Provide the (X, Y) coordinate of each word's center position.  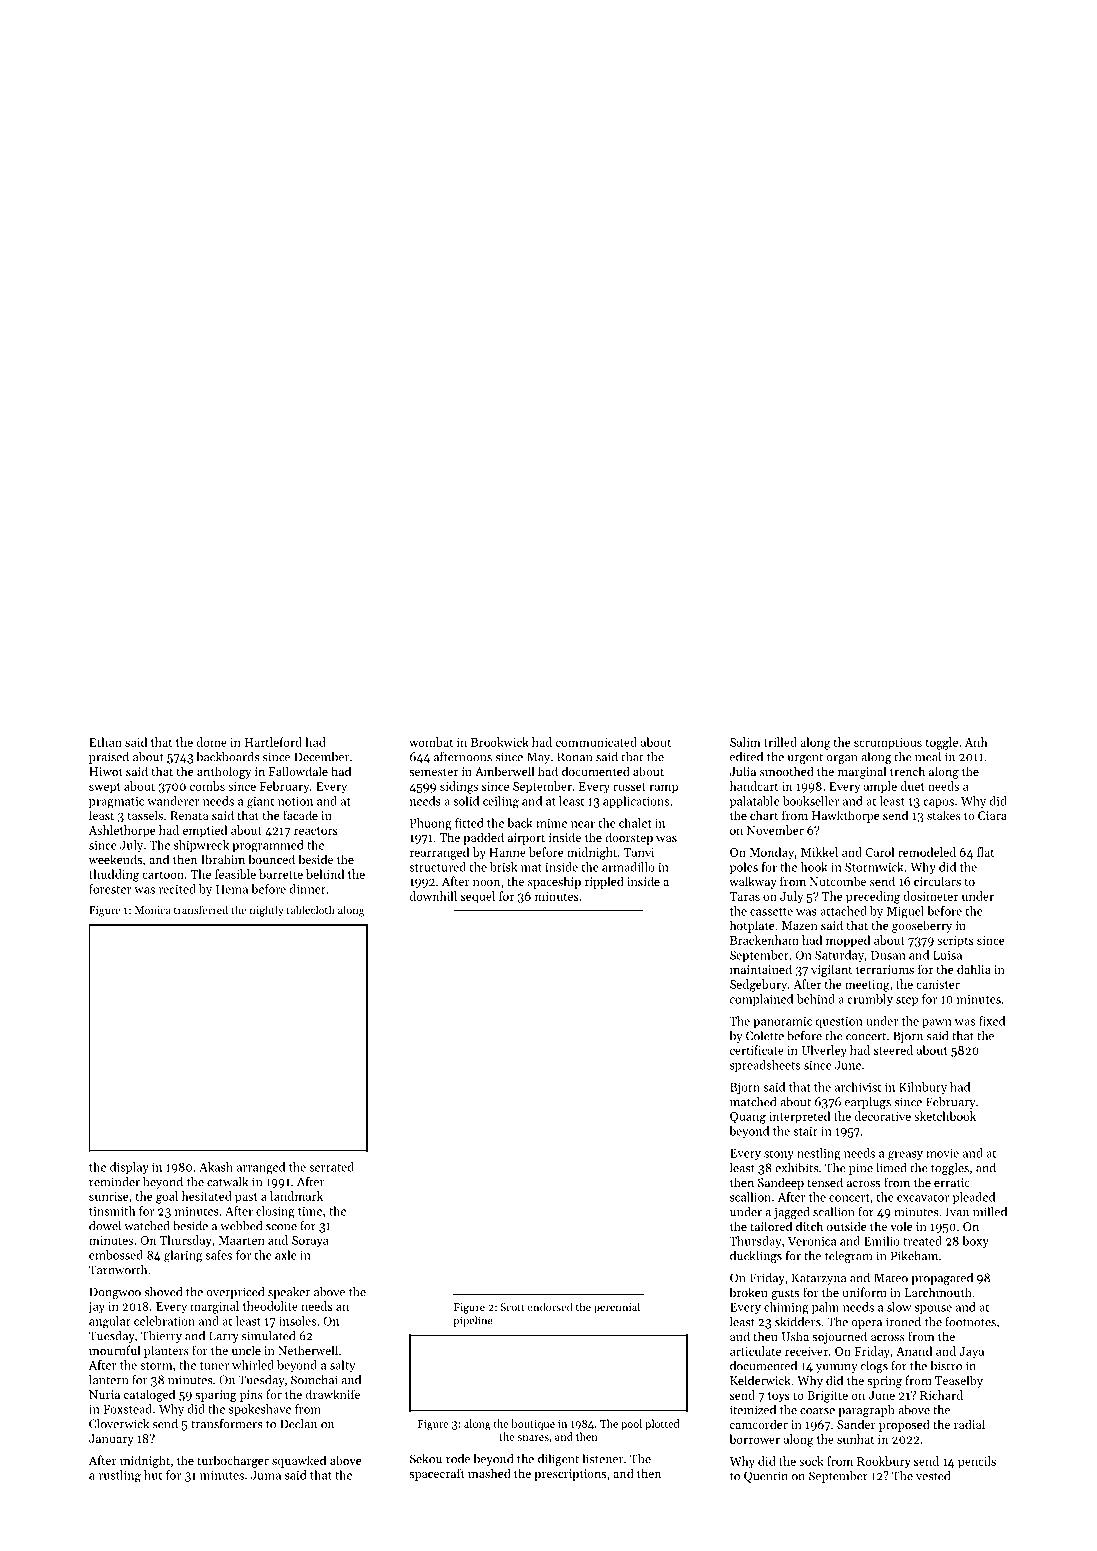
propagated (942, 1279)
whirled (253, 1365)
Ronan (574, 757)
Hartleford (273, 742)
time (310, 1211)
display (129, 1168)
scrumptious (888, 744)
